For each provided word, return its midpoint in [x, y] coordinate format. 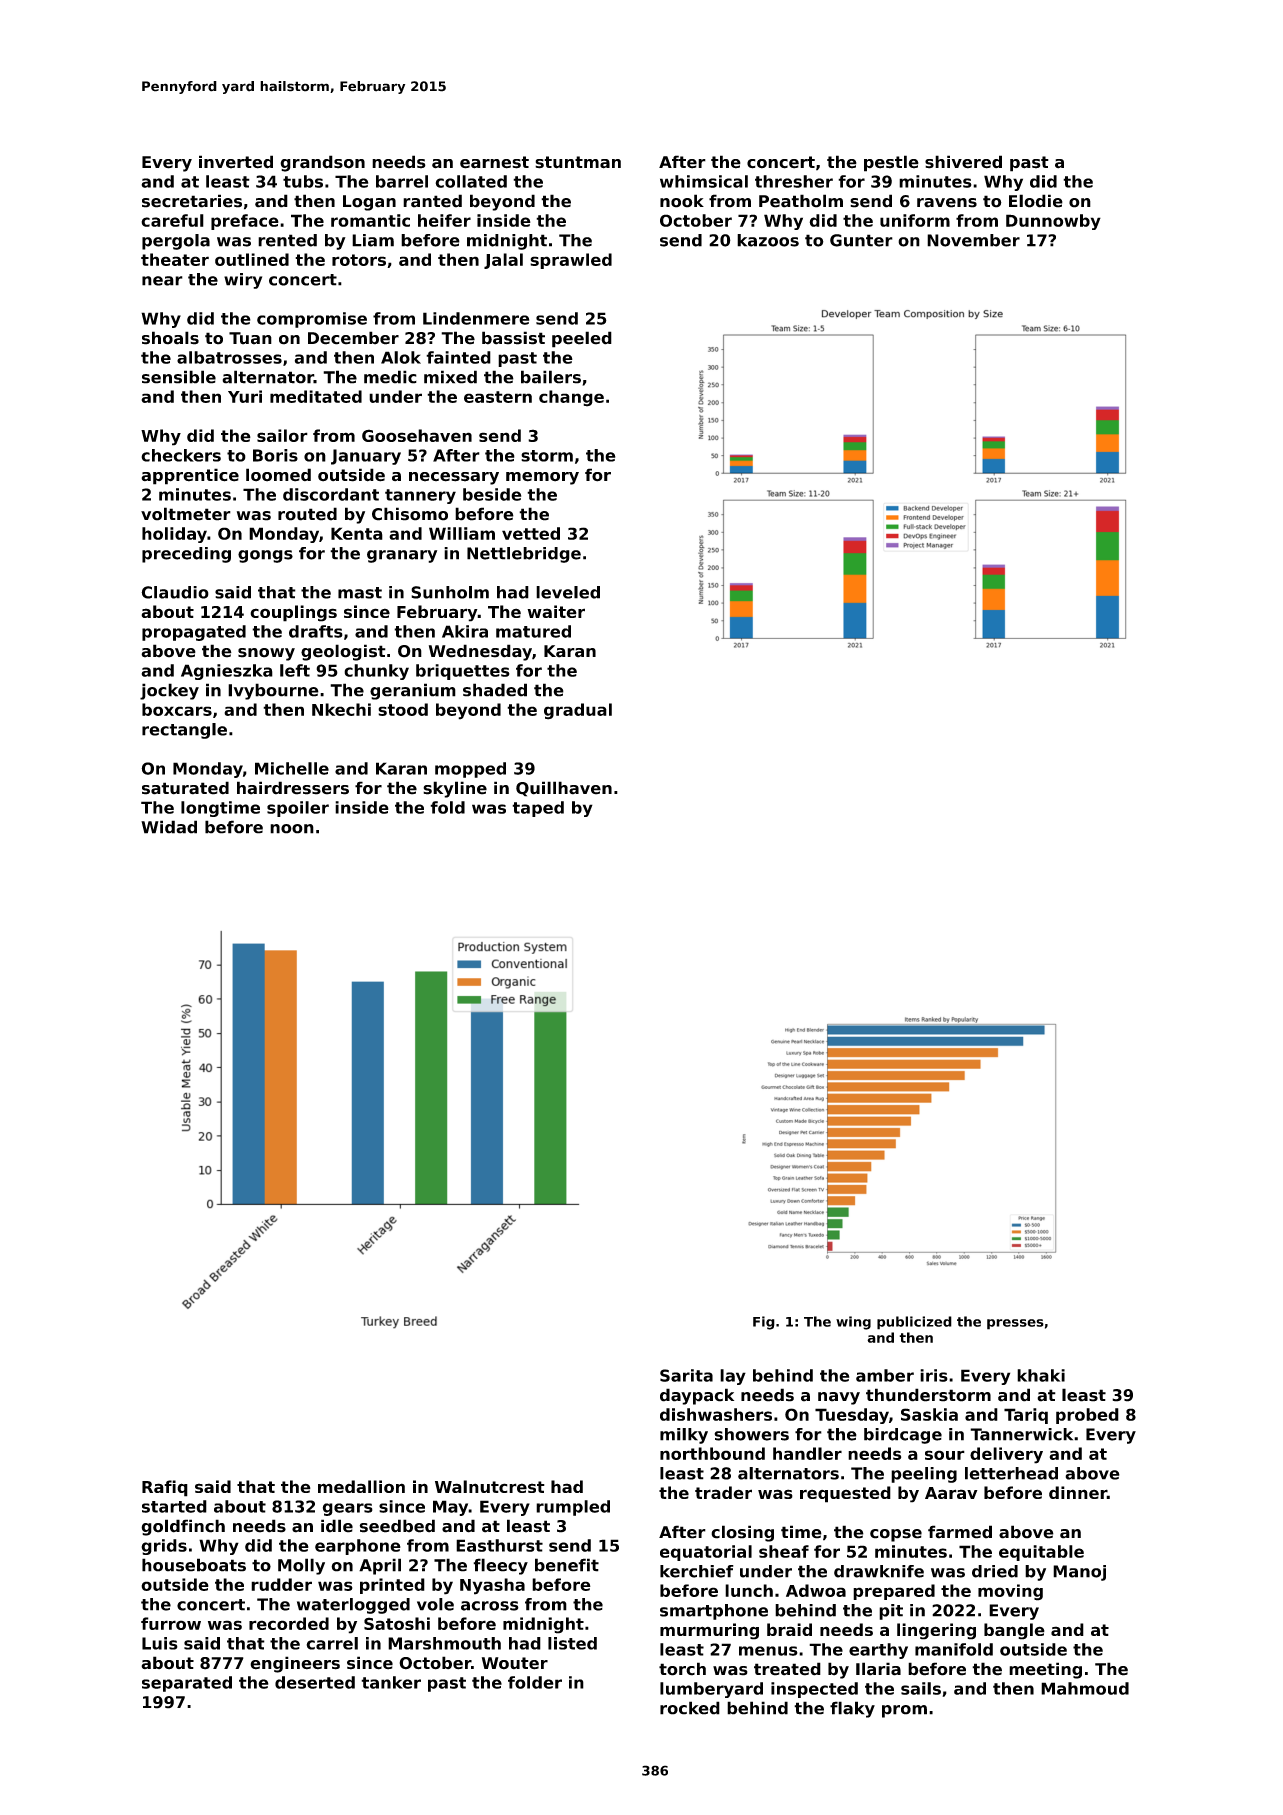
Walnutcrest [490, 1486]
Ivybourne [273, 691]
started [174, 1506]
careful [172, 220]
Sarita [686, 1375]
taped [538, 809]
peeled [582, 339]
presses [1015, 1324]
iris [934, 1375]
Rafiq [165, 1488]
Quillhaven [564, 789]
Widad [169, 827]
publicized [914, 1323]
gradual [578, 711]
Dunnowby [1053, 222]
